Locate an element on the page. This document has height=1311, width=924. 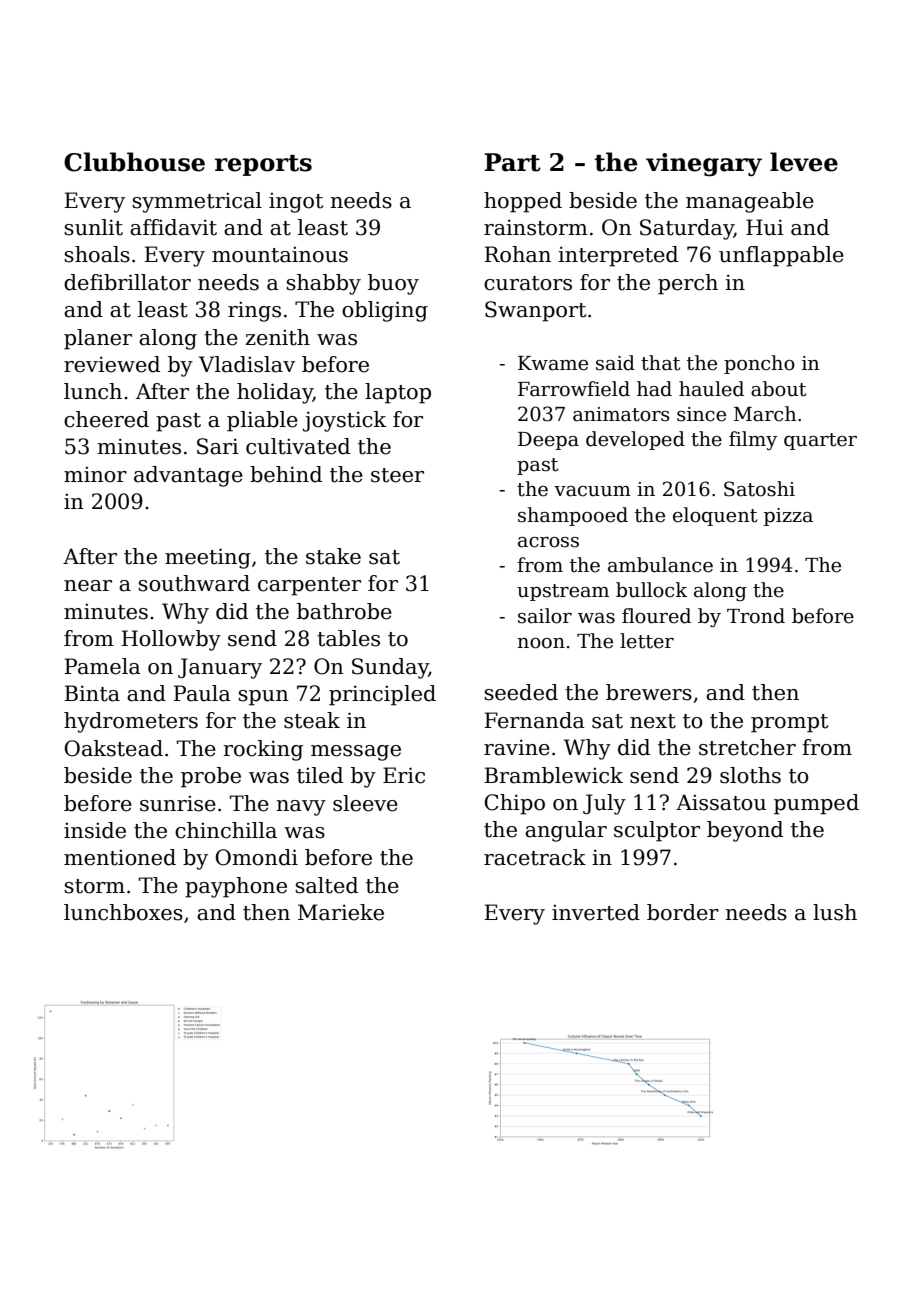
pizza is located at coordinates (788, 517).
